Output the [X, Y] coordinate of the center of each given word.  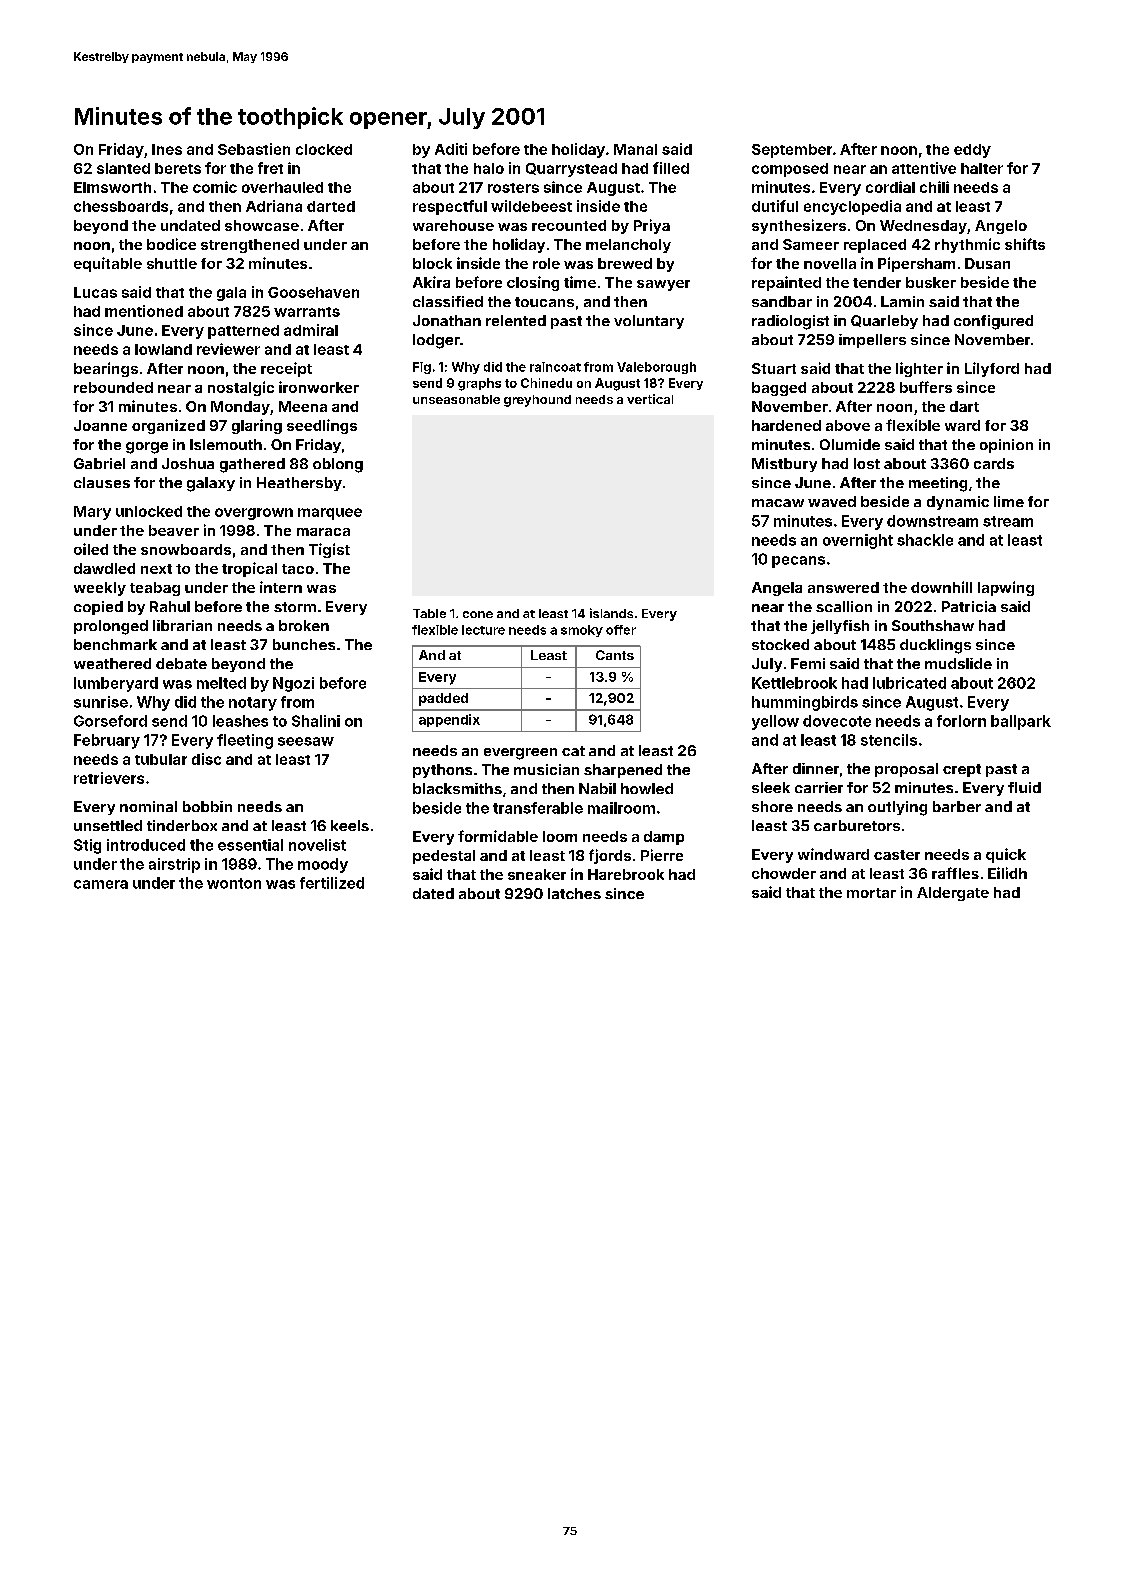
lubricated [909, 683]
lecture [483, 630]
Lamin [902, 301]
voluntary [649, 322]
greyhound [537, 401]
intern [281, 587]
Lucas [95, 292]
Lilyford [992, 369]
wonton [234, 883]
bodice [171, 244]
